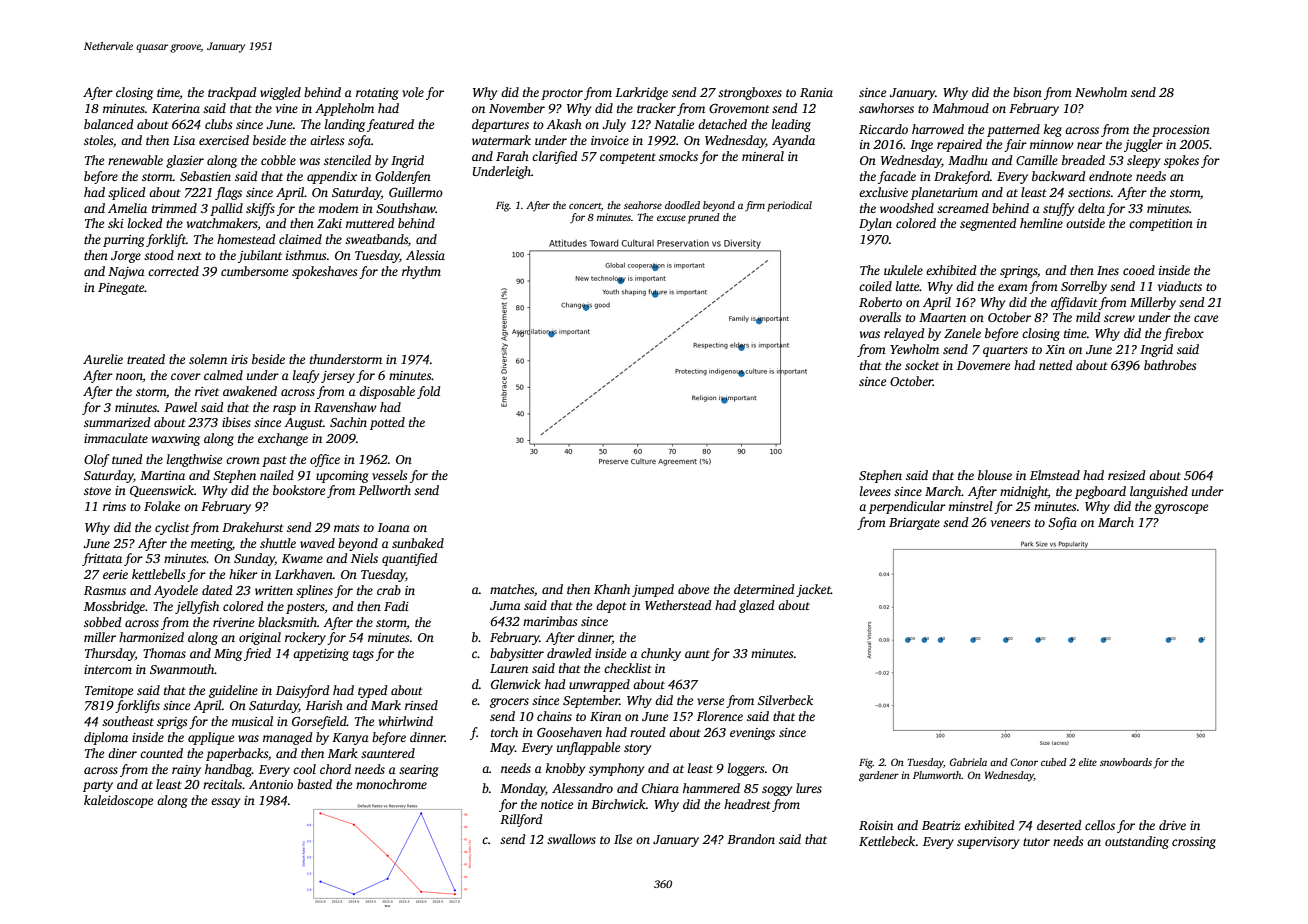 The width and height of the page is (1308, 924). What do you see at coordinates (813, 590) in the page?
I see `jacket` at bounding box center [813, 590].
